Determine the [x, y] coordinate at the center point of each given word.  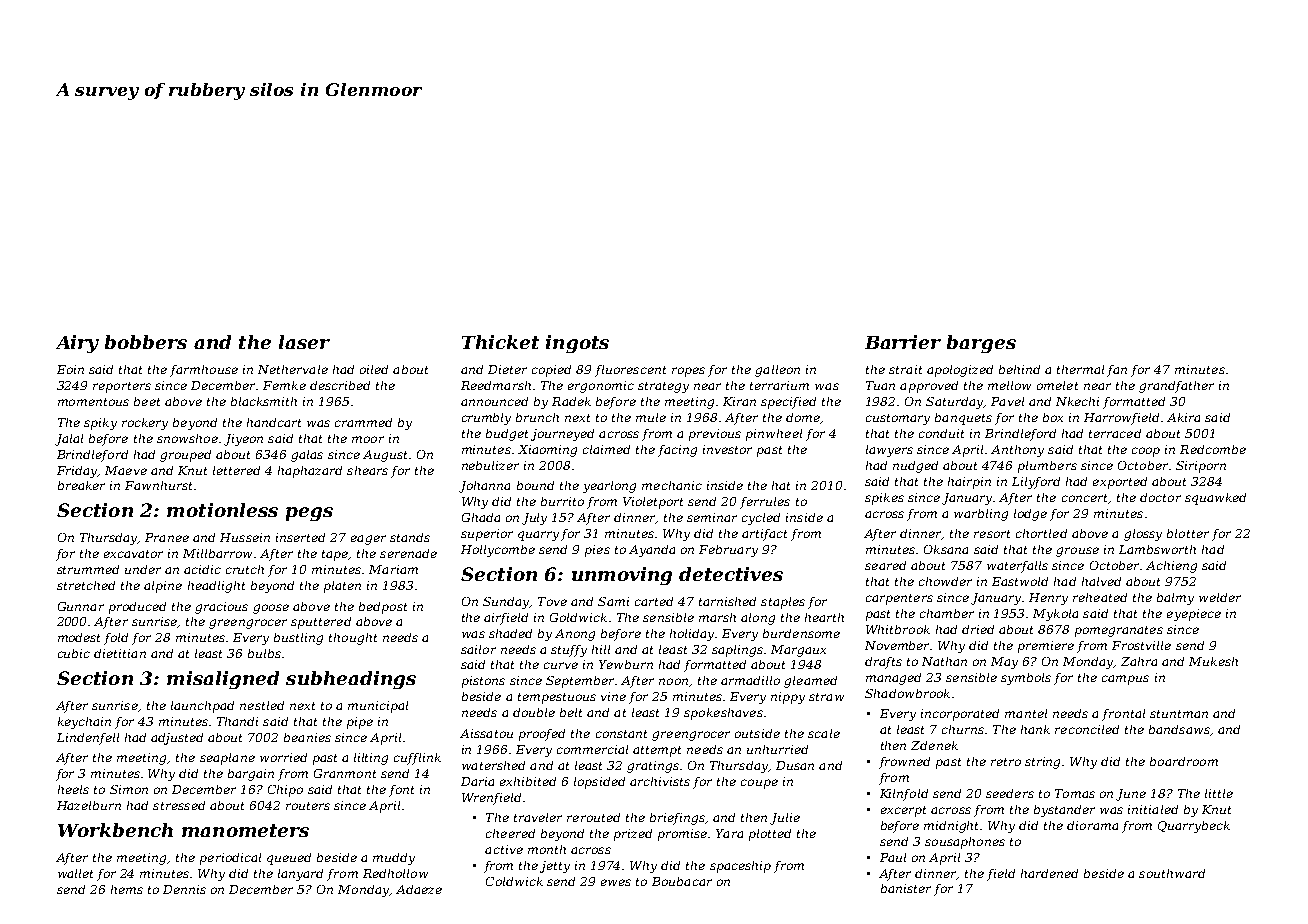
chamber [947, 613]
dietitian [120, 653]
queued [289, 859]
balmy [1175, 599]
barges [981, 344]
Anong [575, 635]
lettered [236, 470]
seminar [712, 517]
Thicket [500, 342]
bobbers [146, 342]
